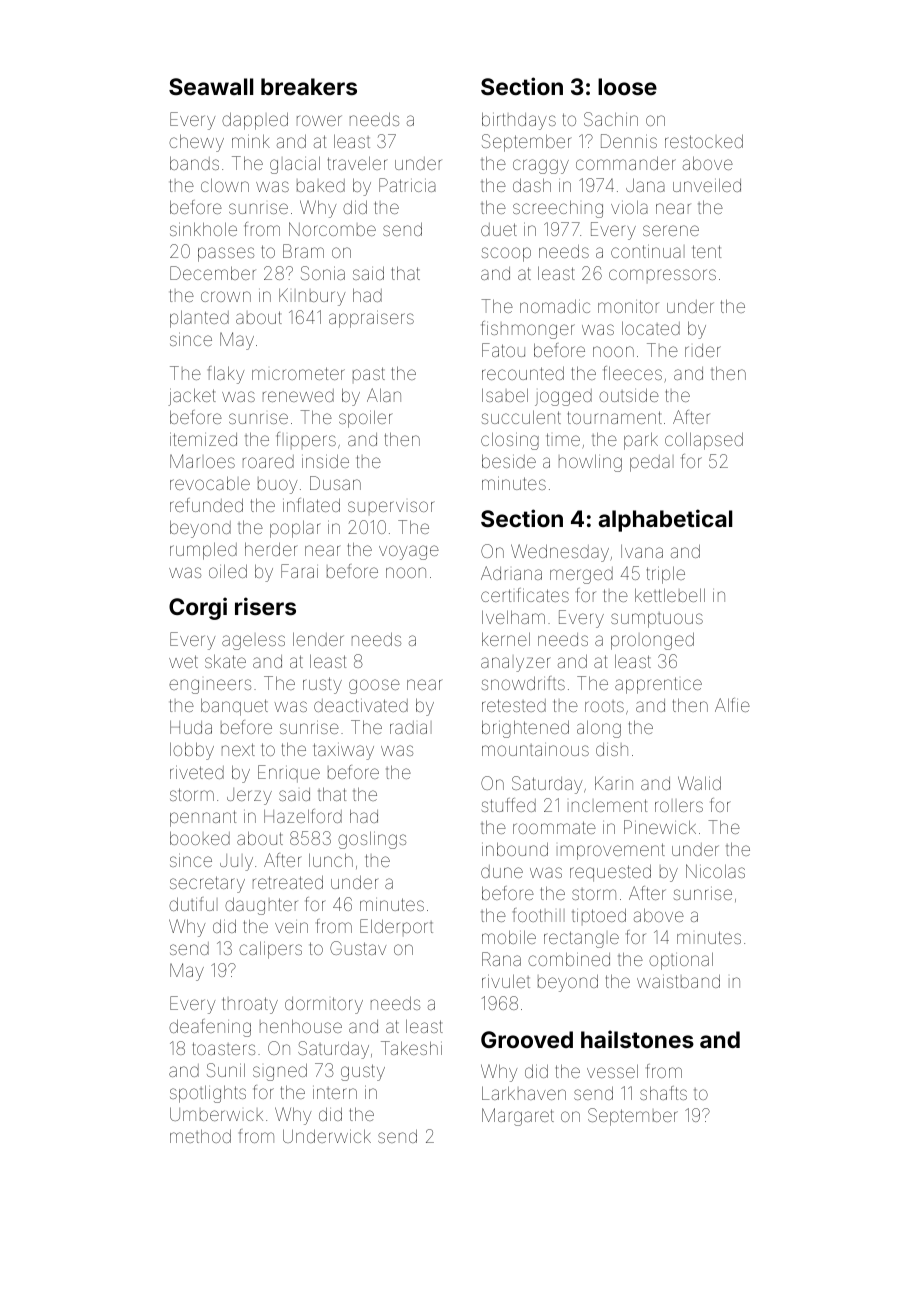 The image size is (924, 1311). What do you see at coordinates (291, 926) in the image?
I see `vein` at bounding box center [291, 926].
